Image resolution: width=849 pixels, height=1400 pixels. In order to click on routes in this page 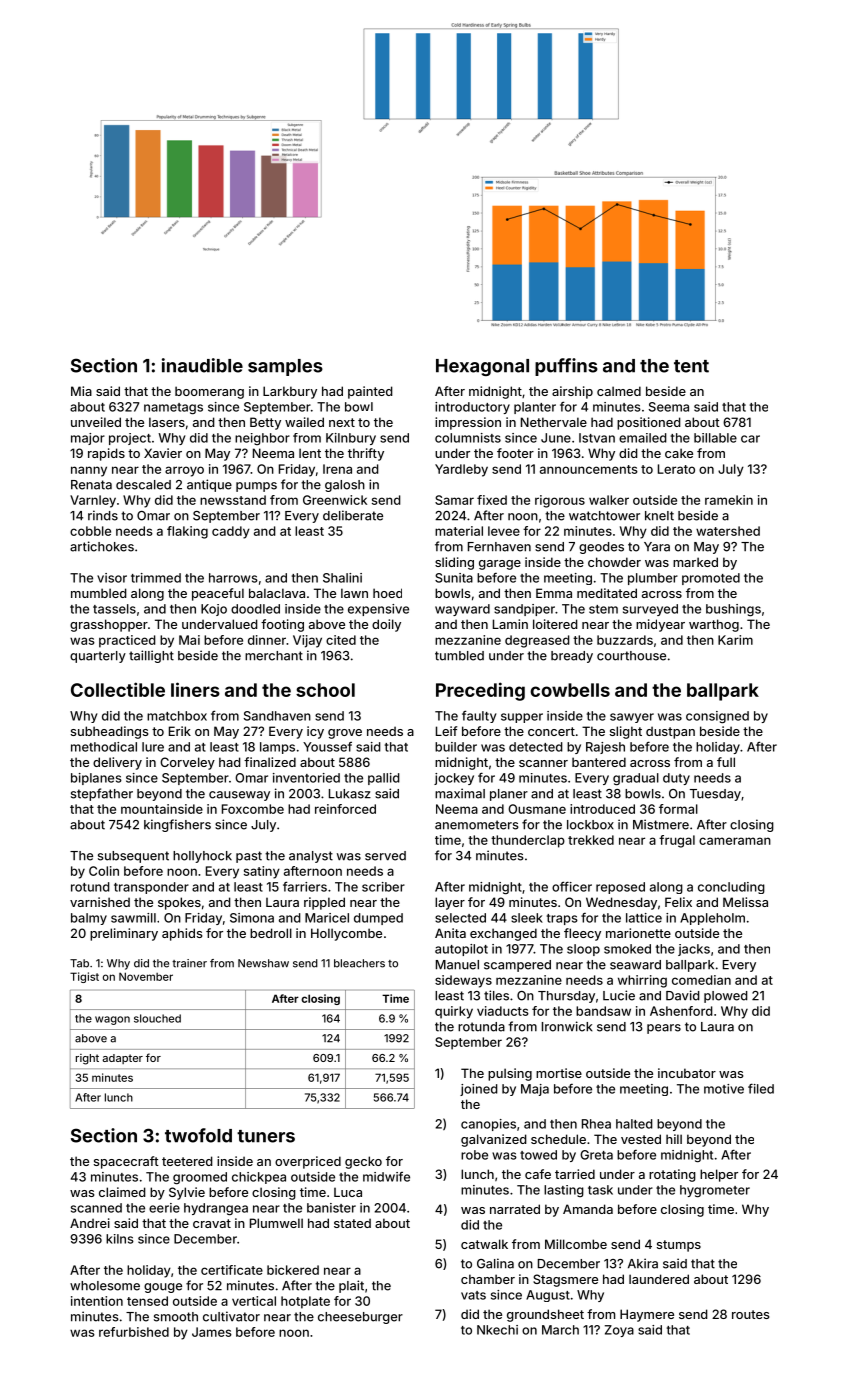, I will do `click(750, 1314)`.
